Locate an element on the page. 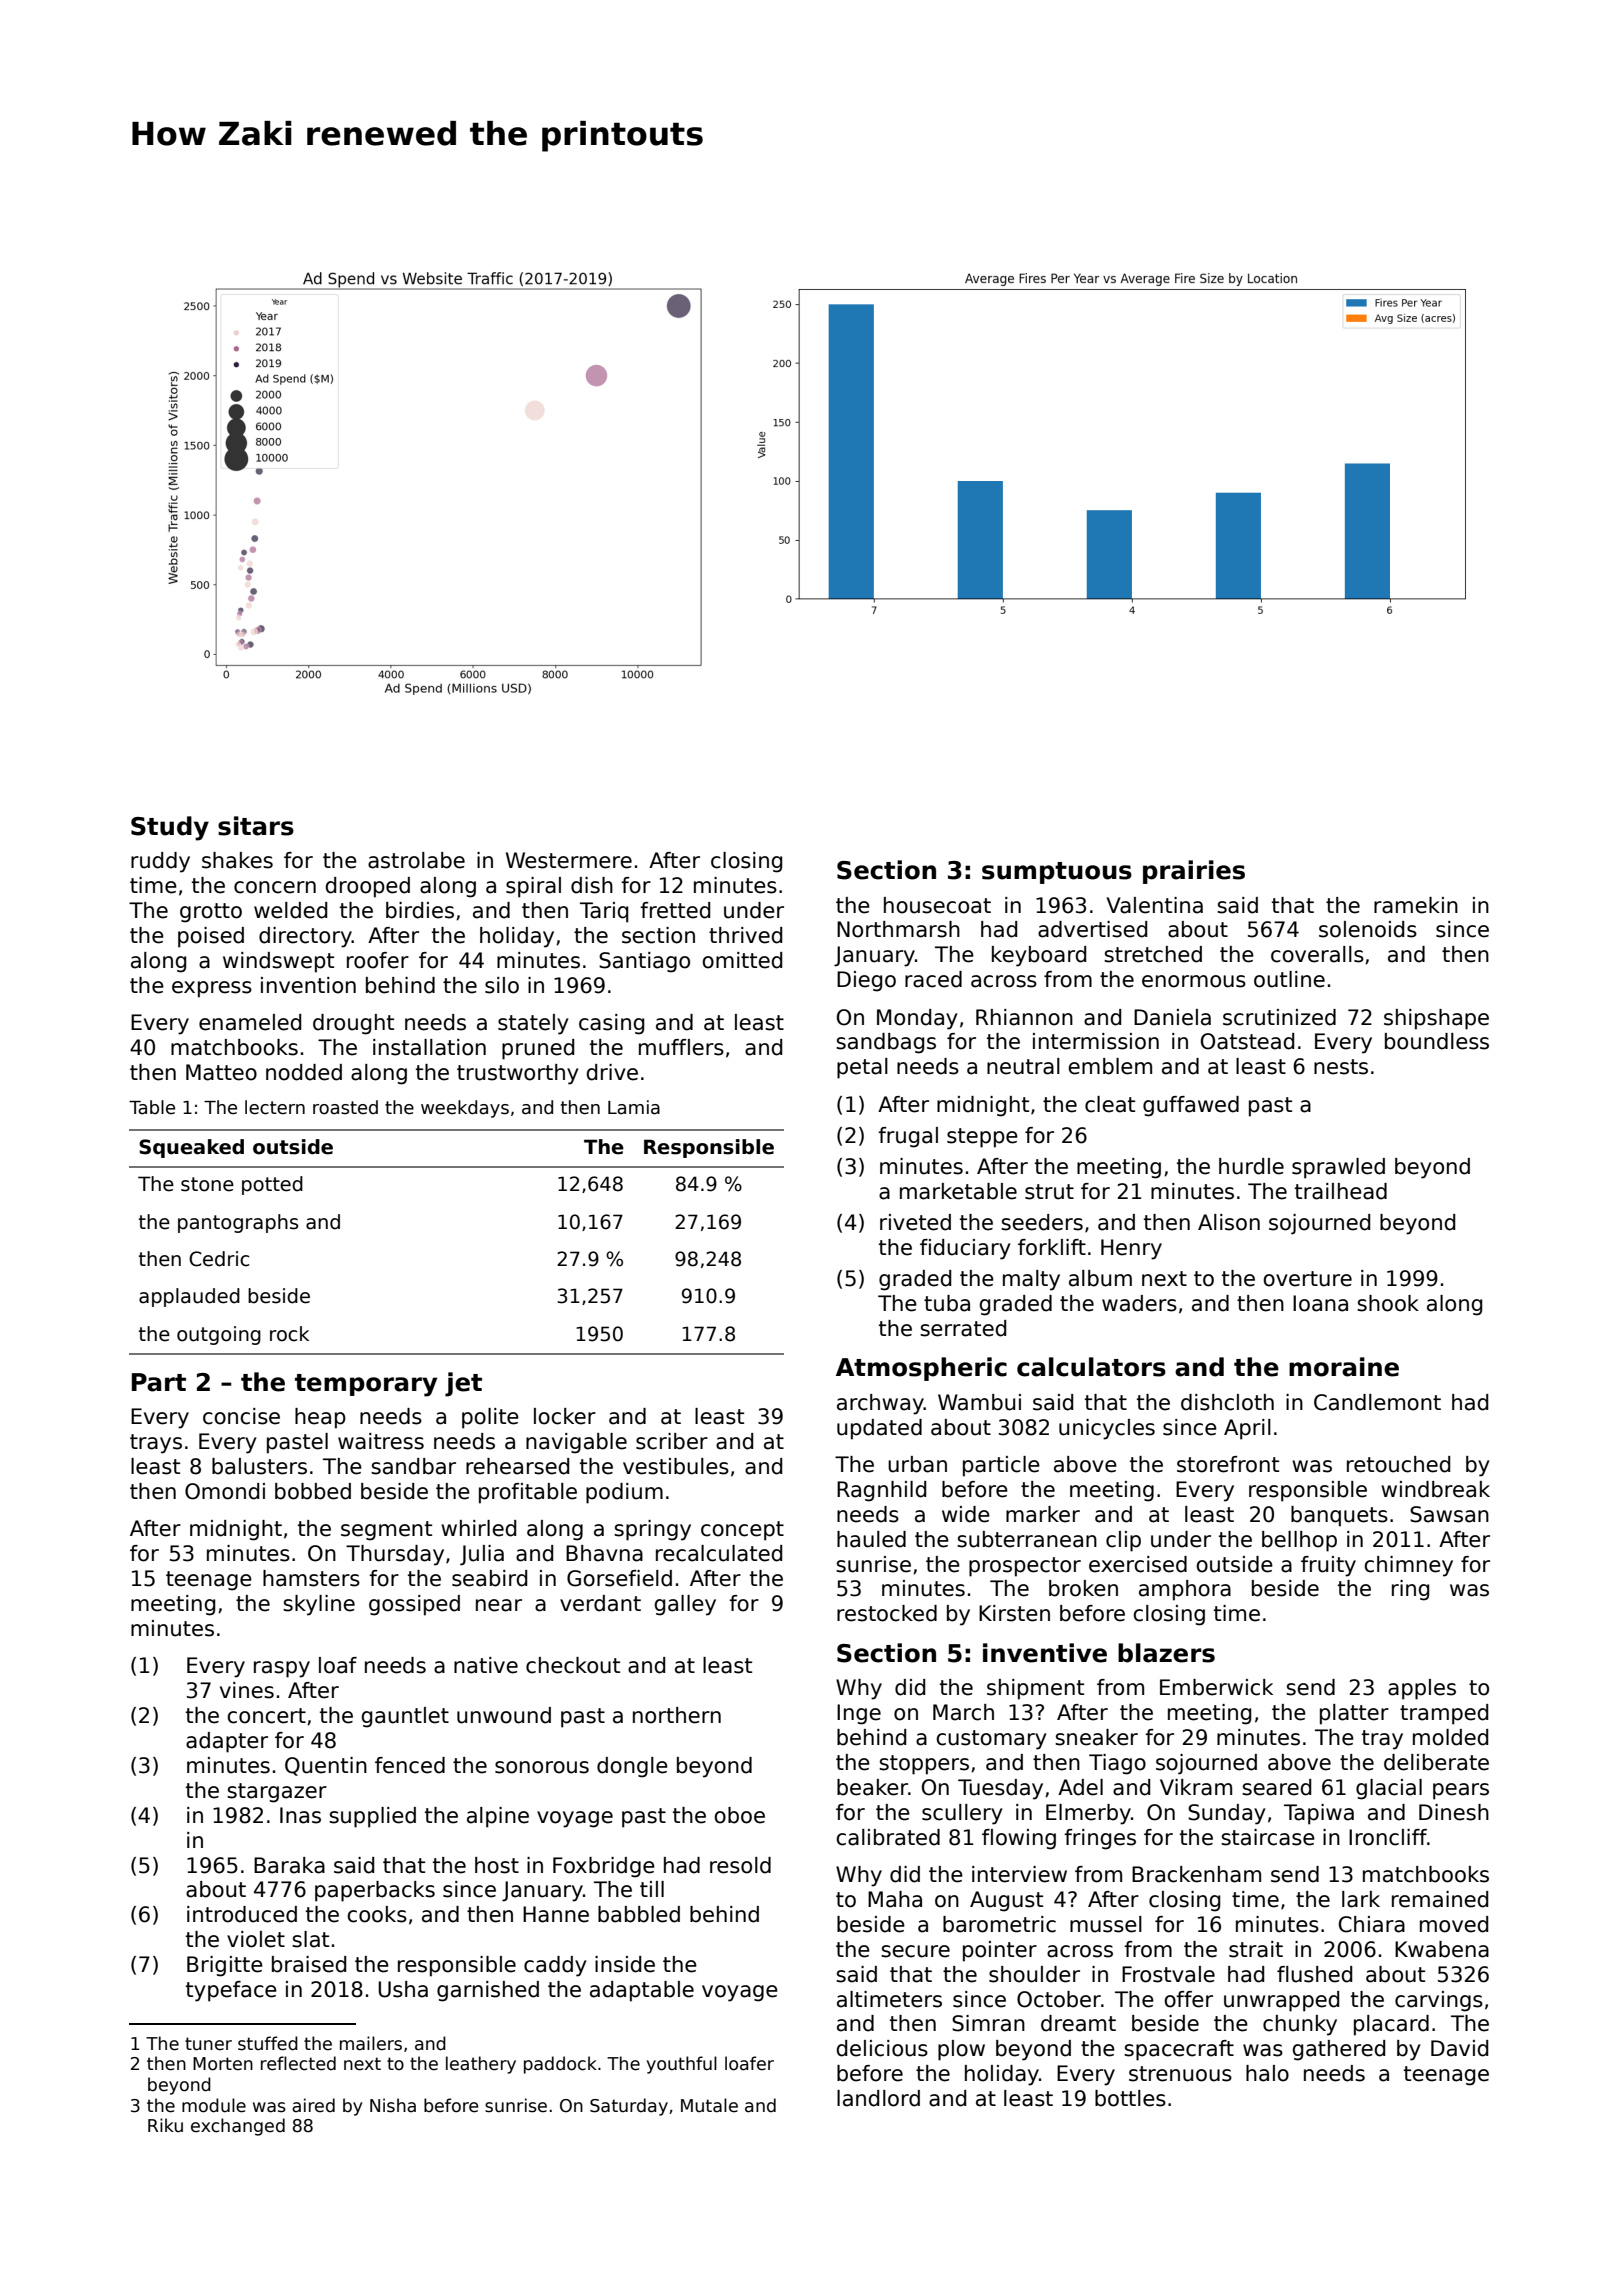 The height and width of the document is (2292, 1620). bottles is located at coordinates (1130, 2098).
